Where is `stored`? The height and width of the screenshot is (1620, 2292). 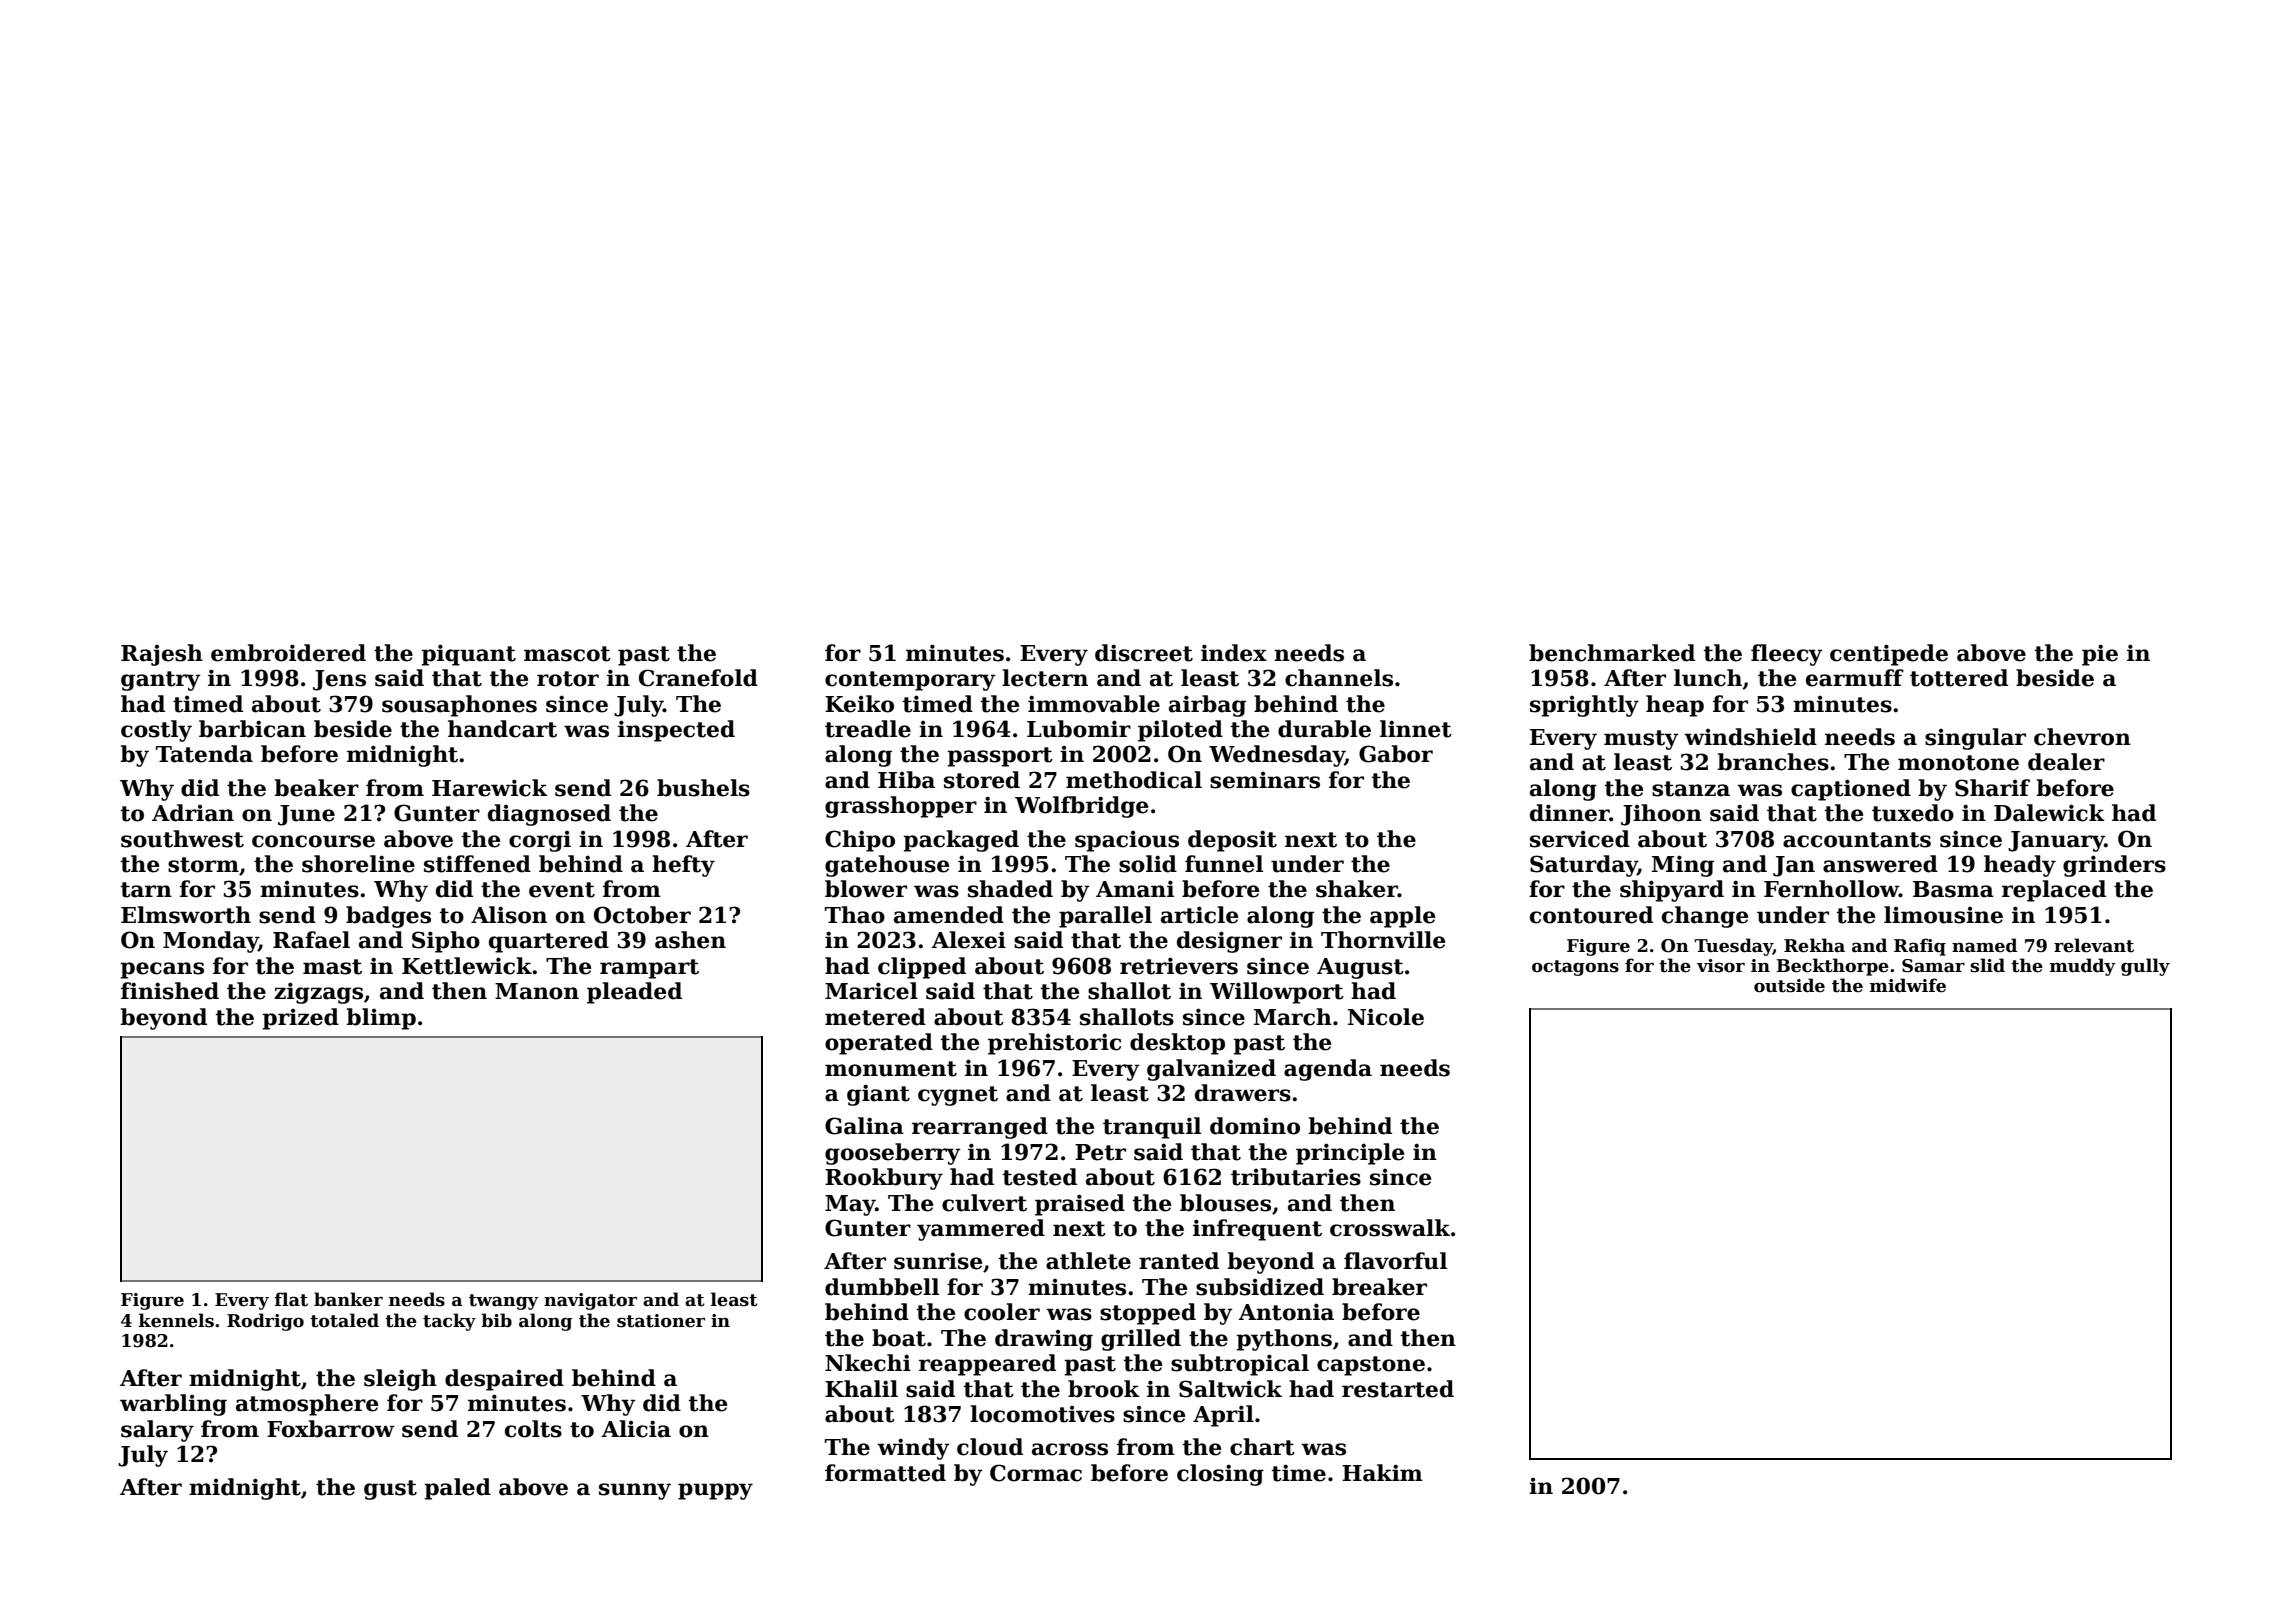
stored is located at coordinates (982, 780).
